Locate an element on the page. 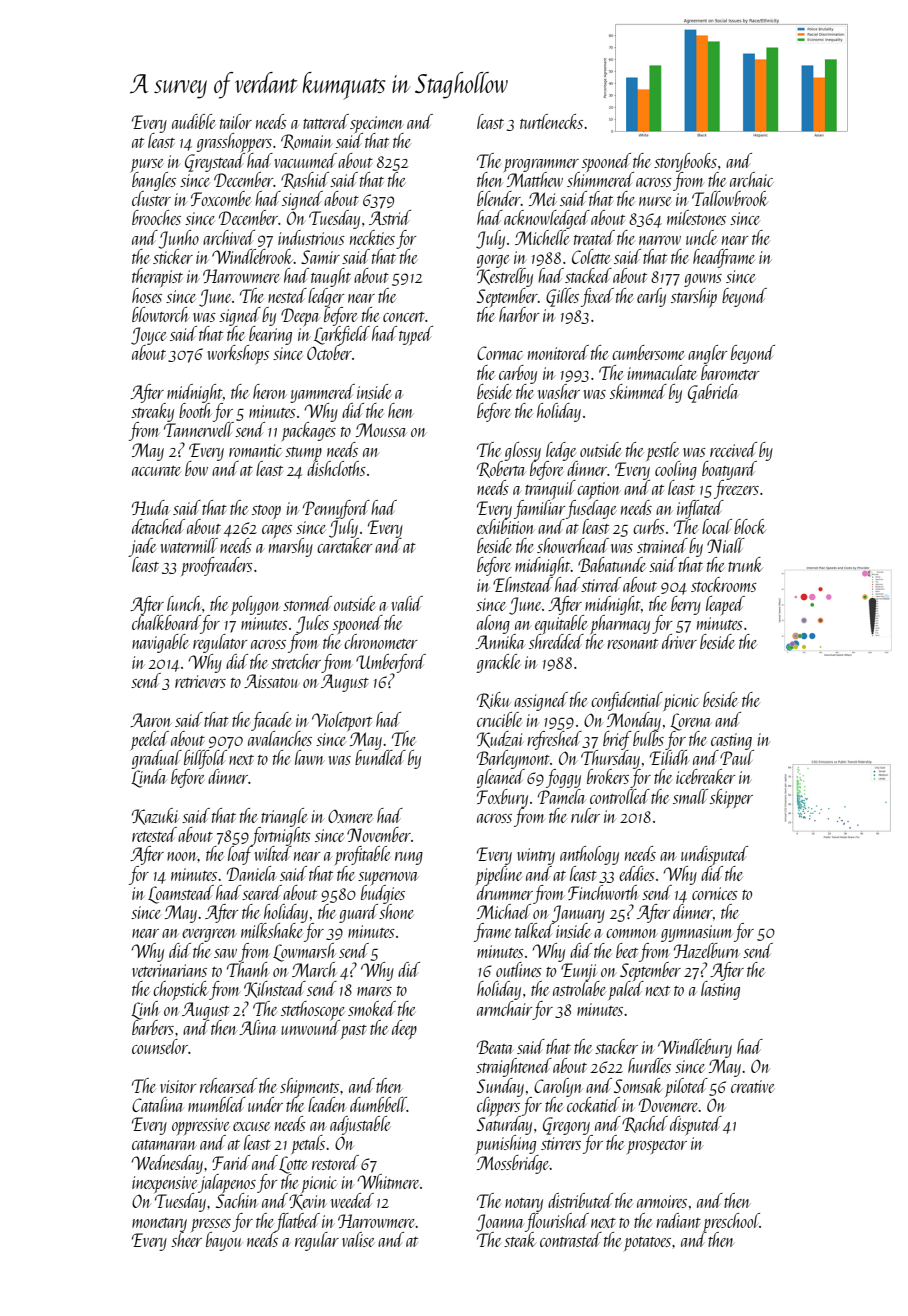  turtlenecks is located at coordinates (551, 121).
